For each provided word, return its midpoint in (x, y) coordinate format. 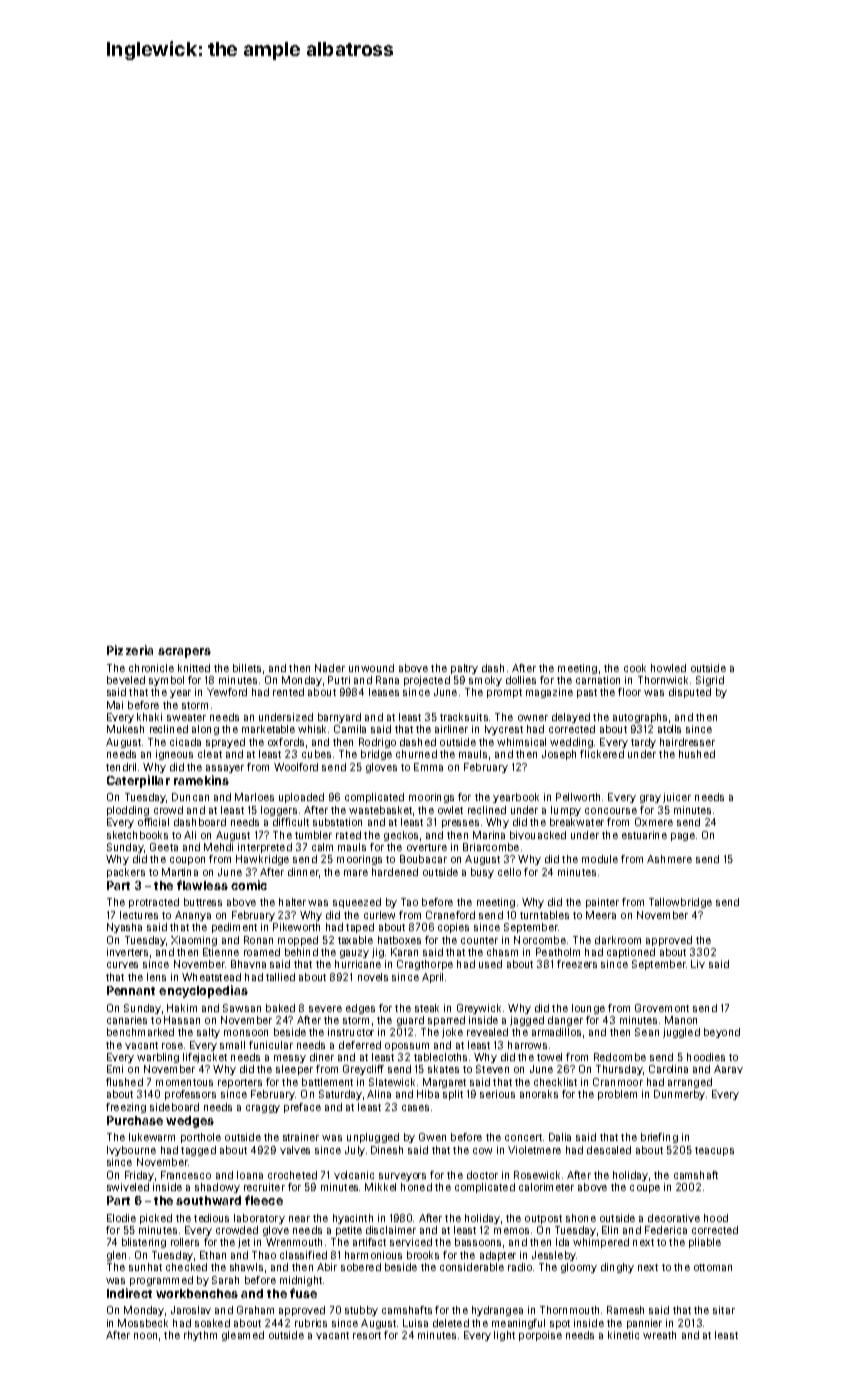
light (504, 1336)
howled (668, 668)
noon (145, 1336)
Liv (698, 964)
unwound (371, 668)
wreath (659, 1335)
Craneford (450, 915)
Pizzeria (130, 650)
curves (122, 965)
